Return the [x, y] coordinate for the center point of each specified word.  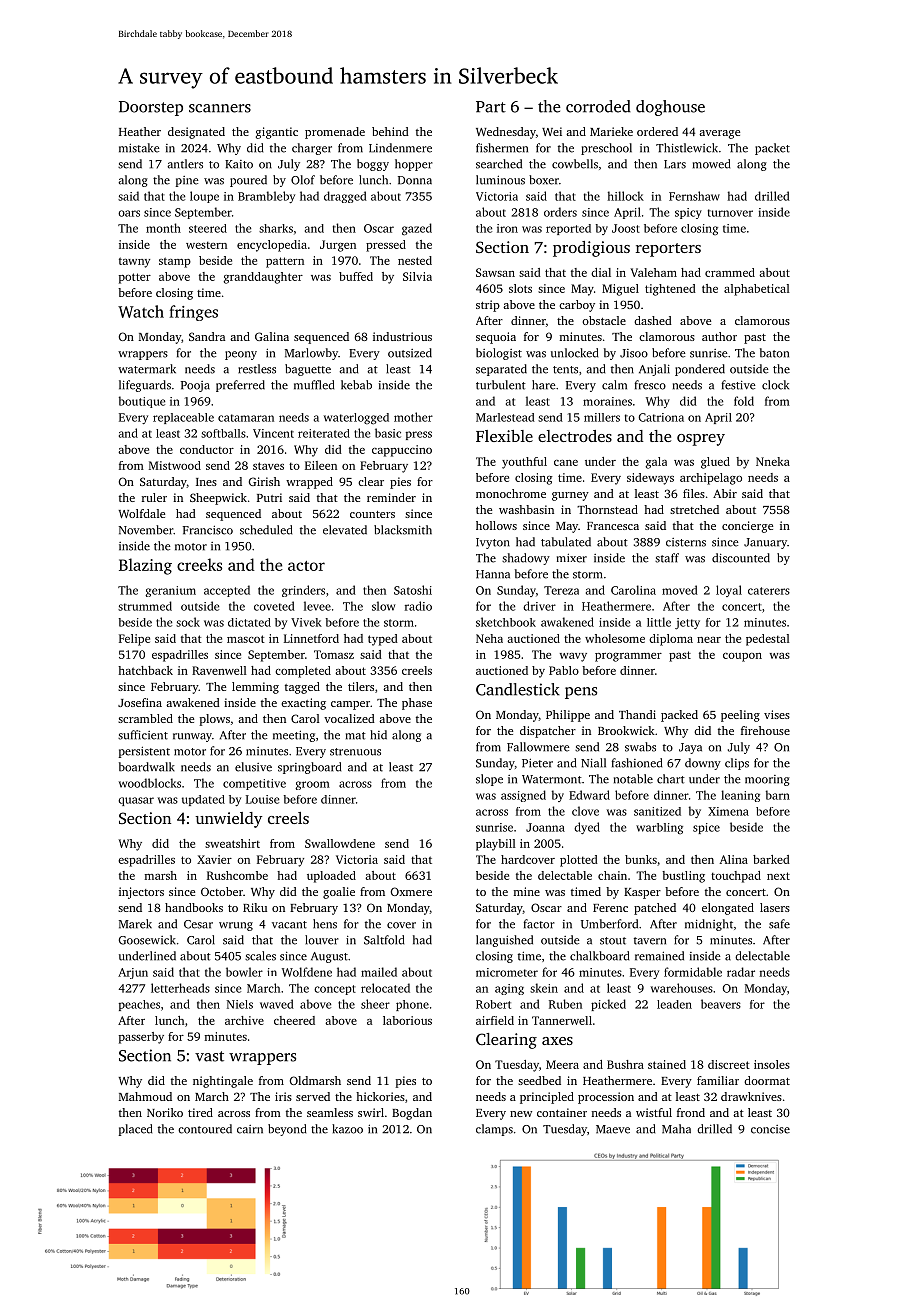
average [719, 134]
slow [383, 606]
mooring [767, 780]
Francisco [208, 530]
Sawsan [495, 272]
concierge [747, 527]
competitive [254, 784]
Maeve [613, 1129]
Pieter [537, 763]
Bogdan [412, 1114]
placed [135, 1130]
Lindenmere [400, 148]
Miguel [620, 290]
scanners [220, 108]
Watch [141, 311]
